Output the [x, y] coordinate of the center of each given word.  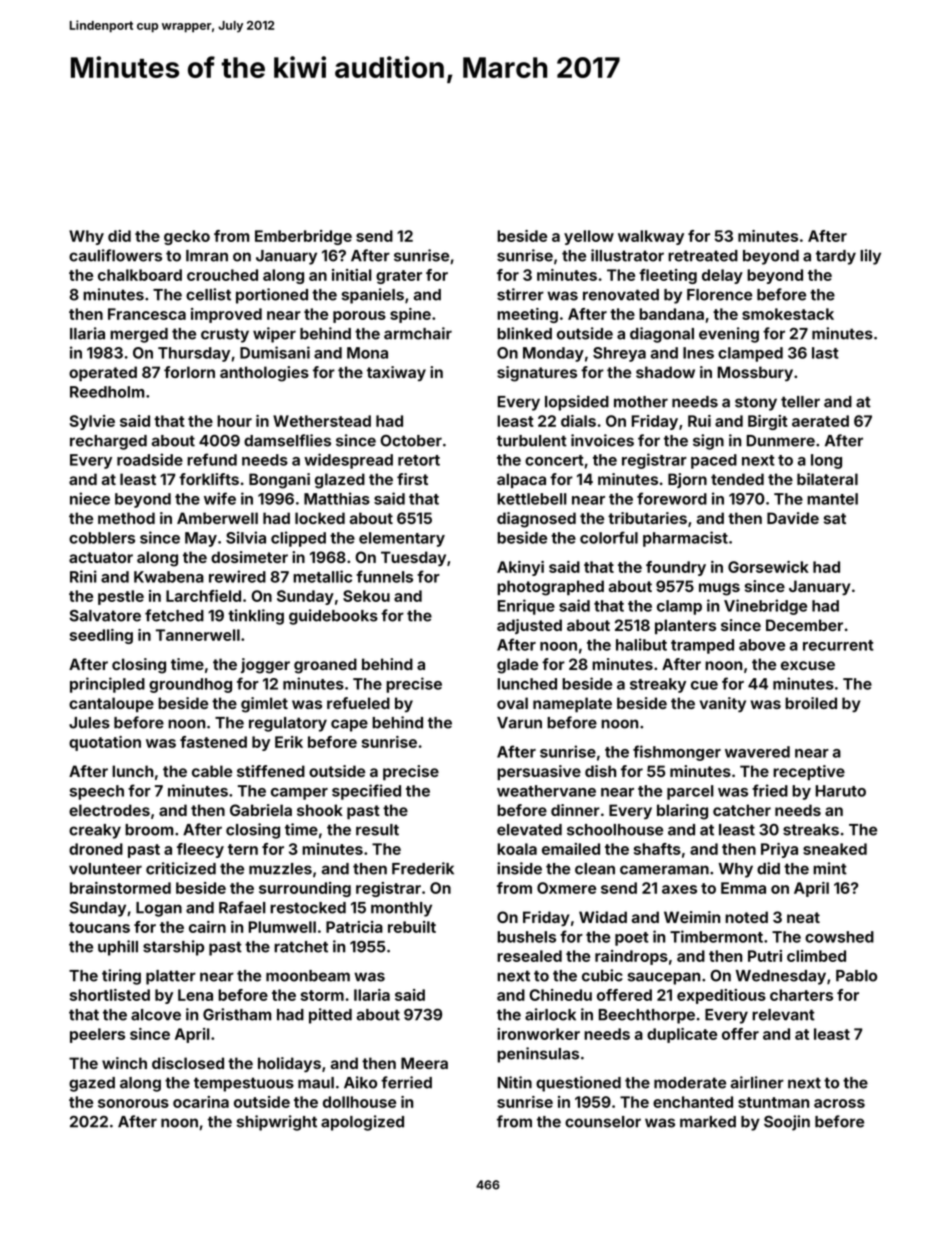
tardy [836, 257]
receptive [809, 772]
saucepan [664, 978]
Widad [603, 917]
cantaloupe [111, 704]
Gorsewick [768, 567]
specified [366, 792]
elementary [402, 539]
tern [243, 849]
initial [352, 275]
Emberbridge [303, 237]
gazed [92, 1084]
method [126, 518]
